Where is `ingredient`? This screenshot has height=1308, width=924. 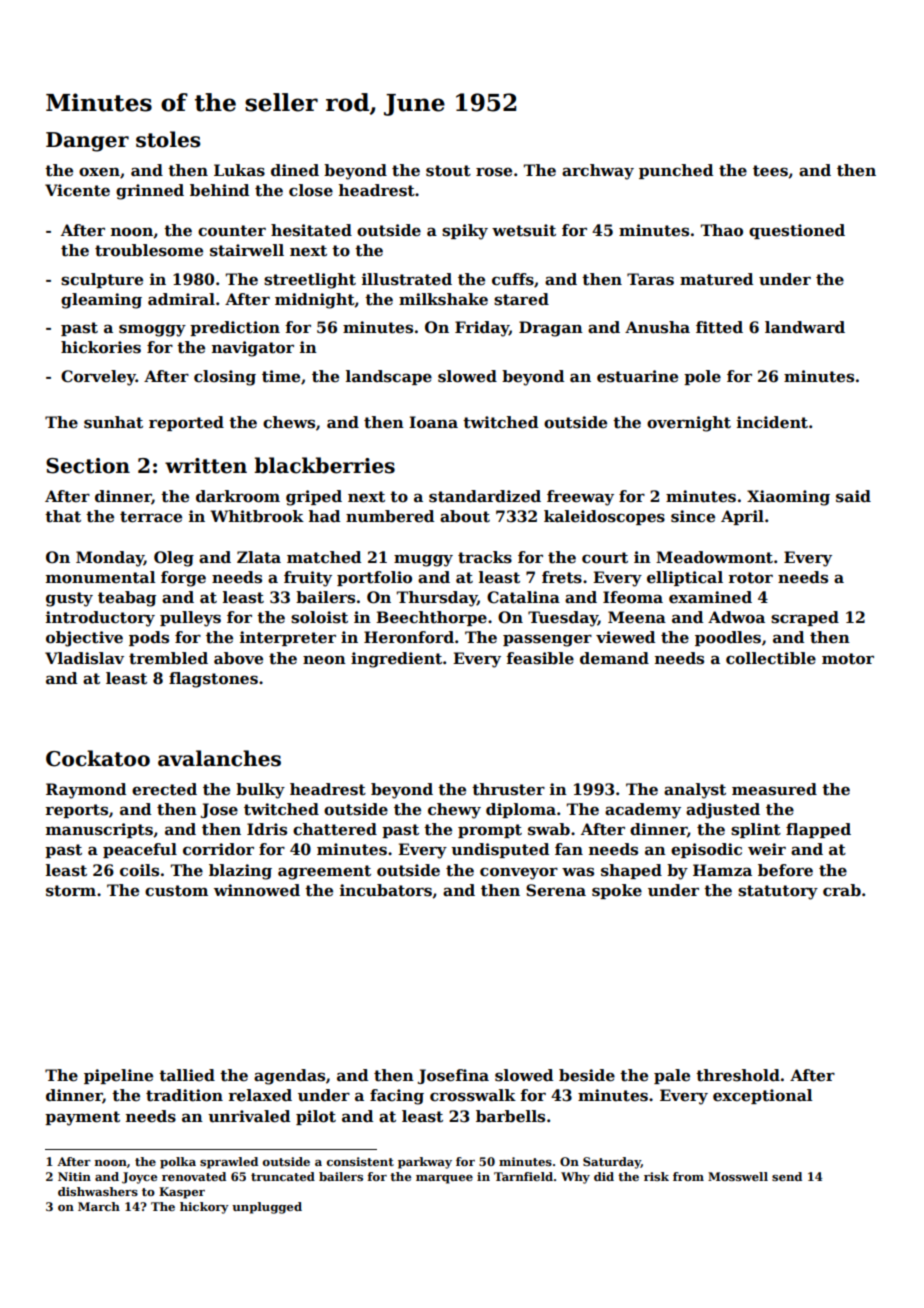
ingredient is located at coordinates (396, 660).
